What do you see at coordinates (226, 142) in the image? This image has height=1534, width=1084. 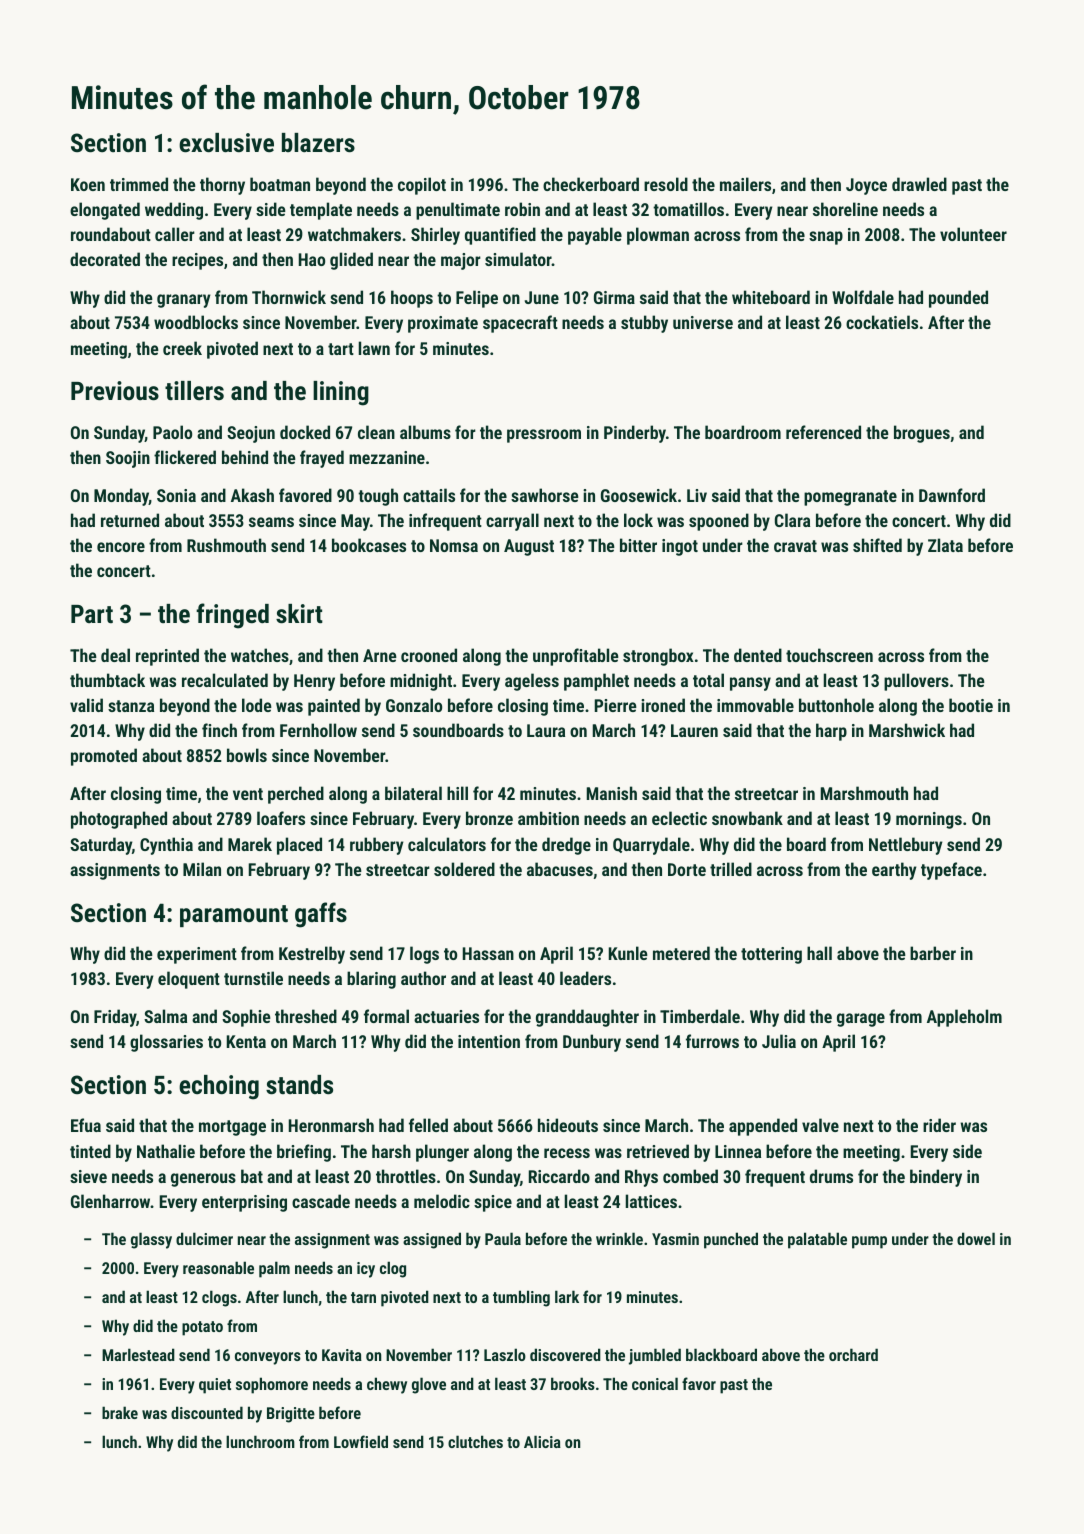 I see `exclusive` at bounding box center [226, 142].
